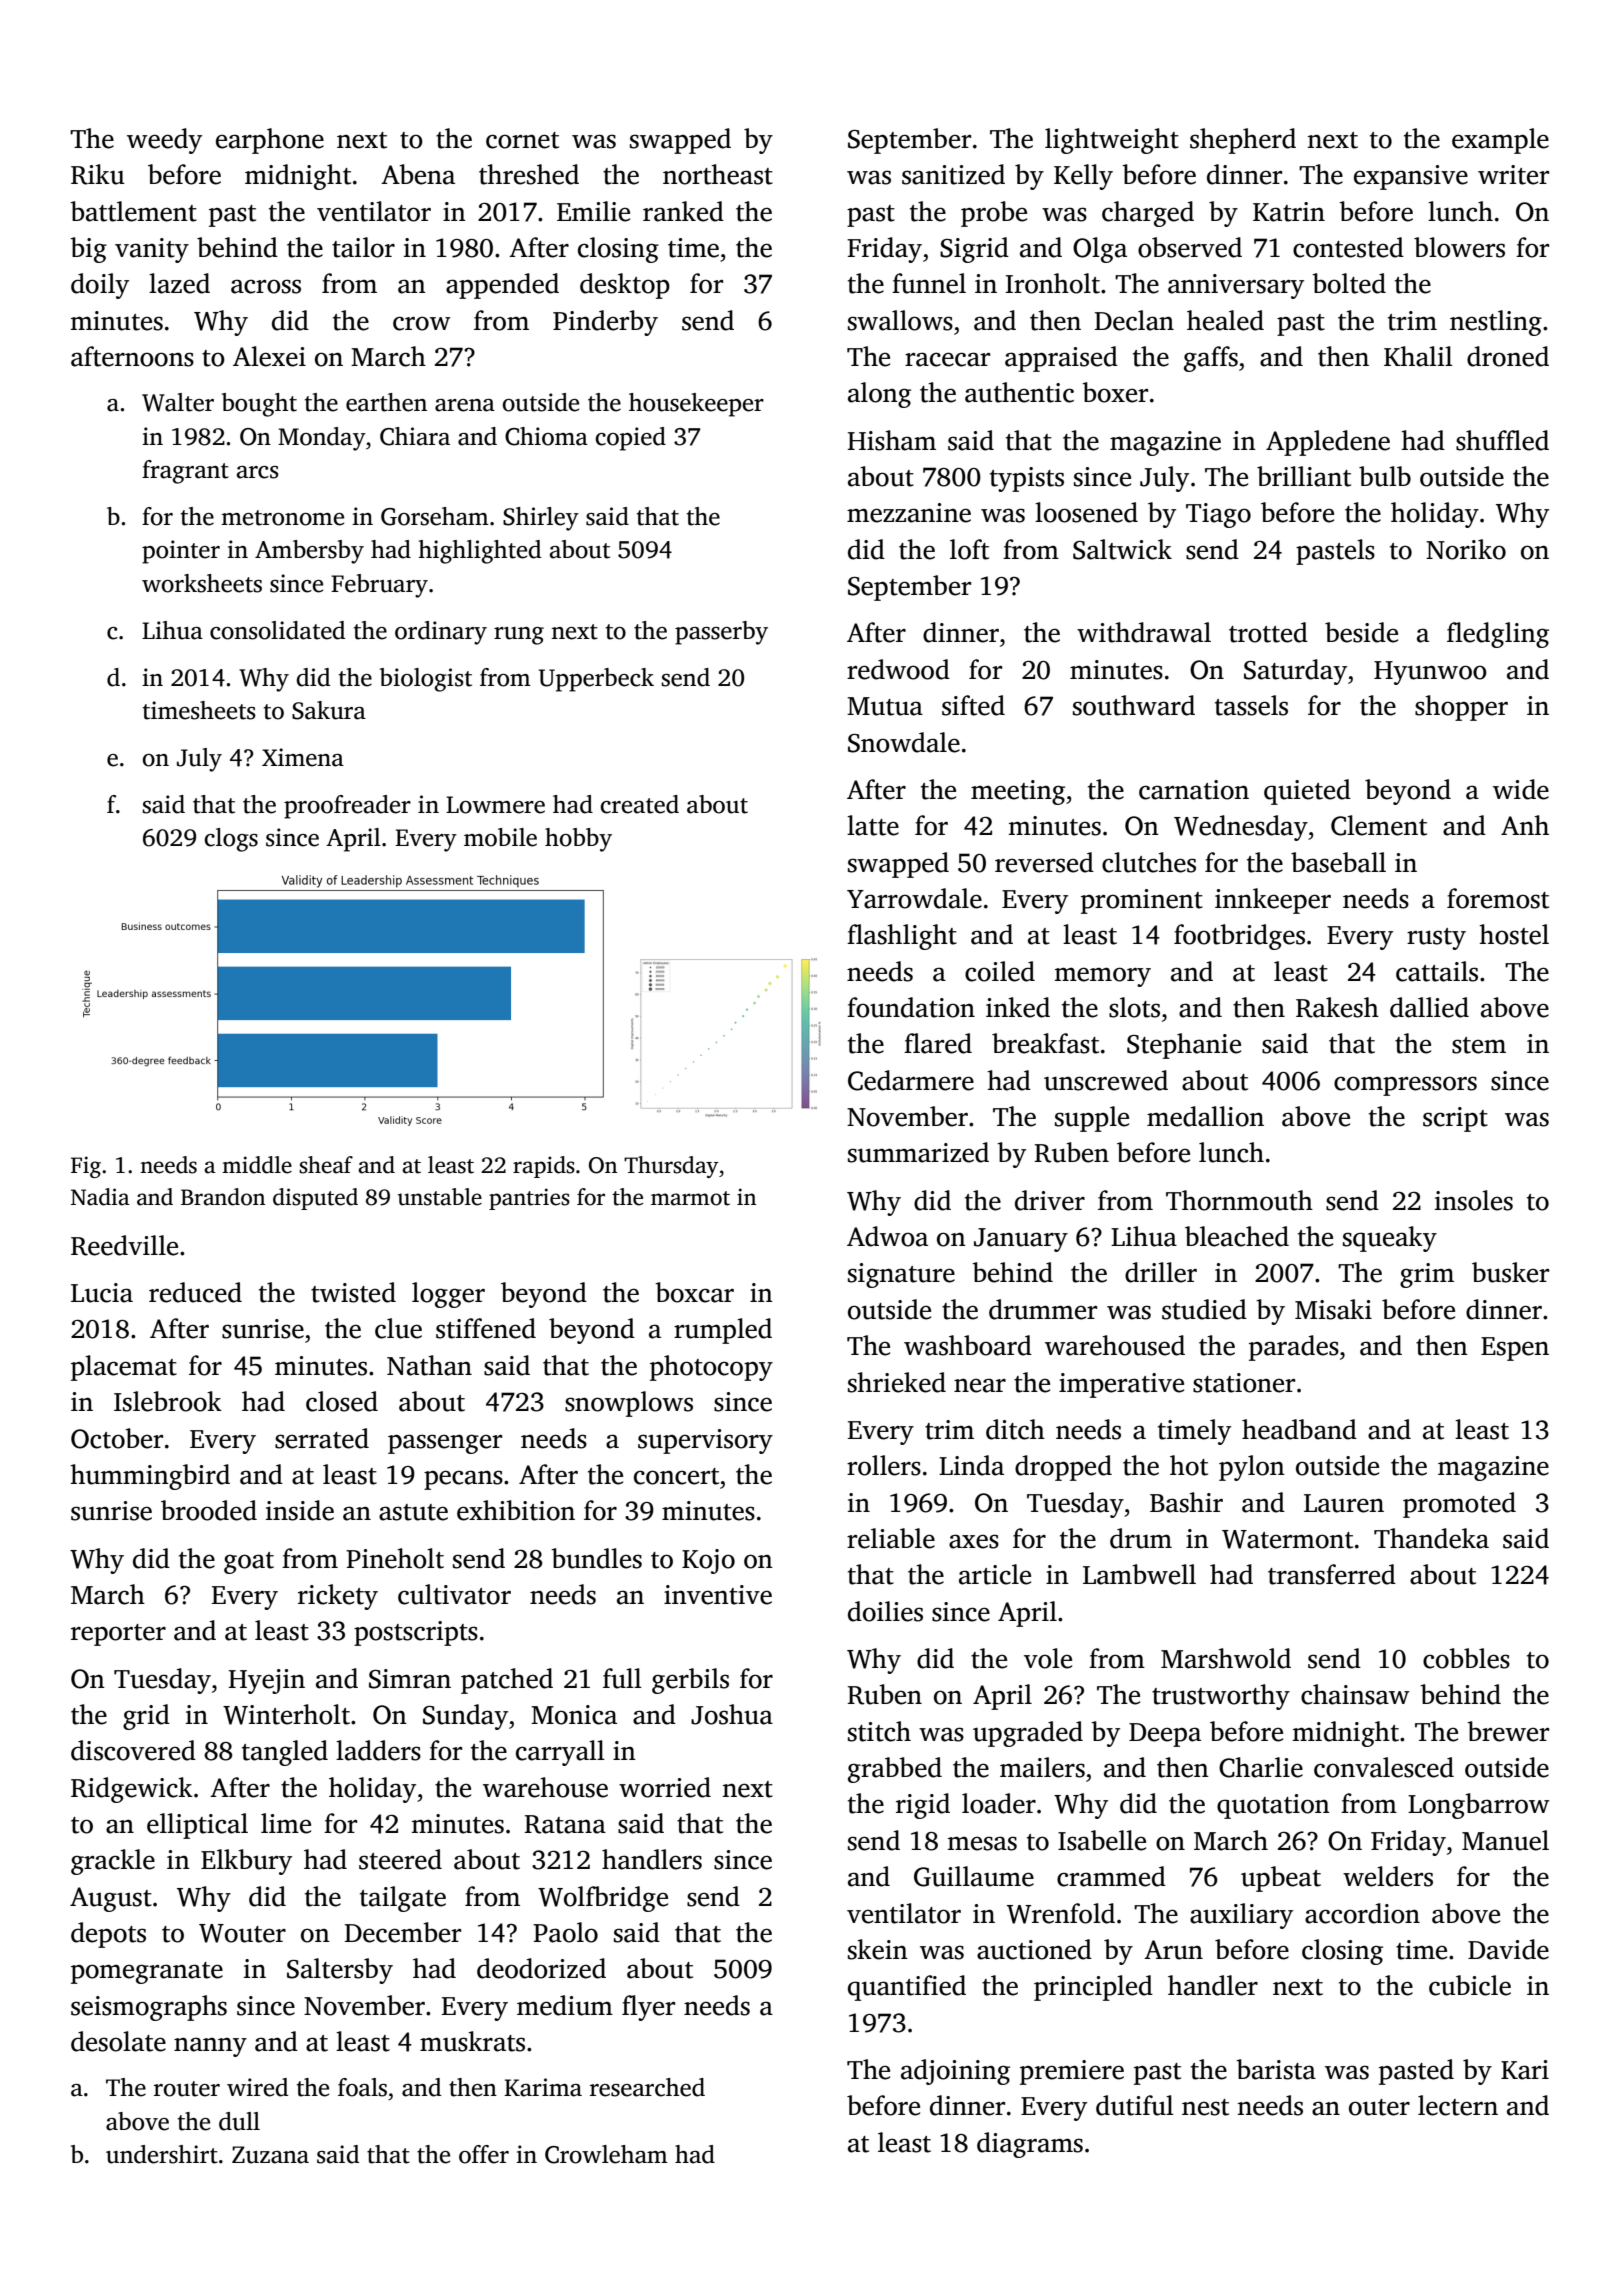 Image resolution: width=1620 pixels, height=2292 pixels. Describe the element at coordinates (441, 633) in the document. I see `ordinary` at that location.
